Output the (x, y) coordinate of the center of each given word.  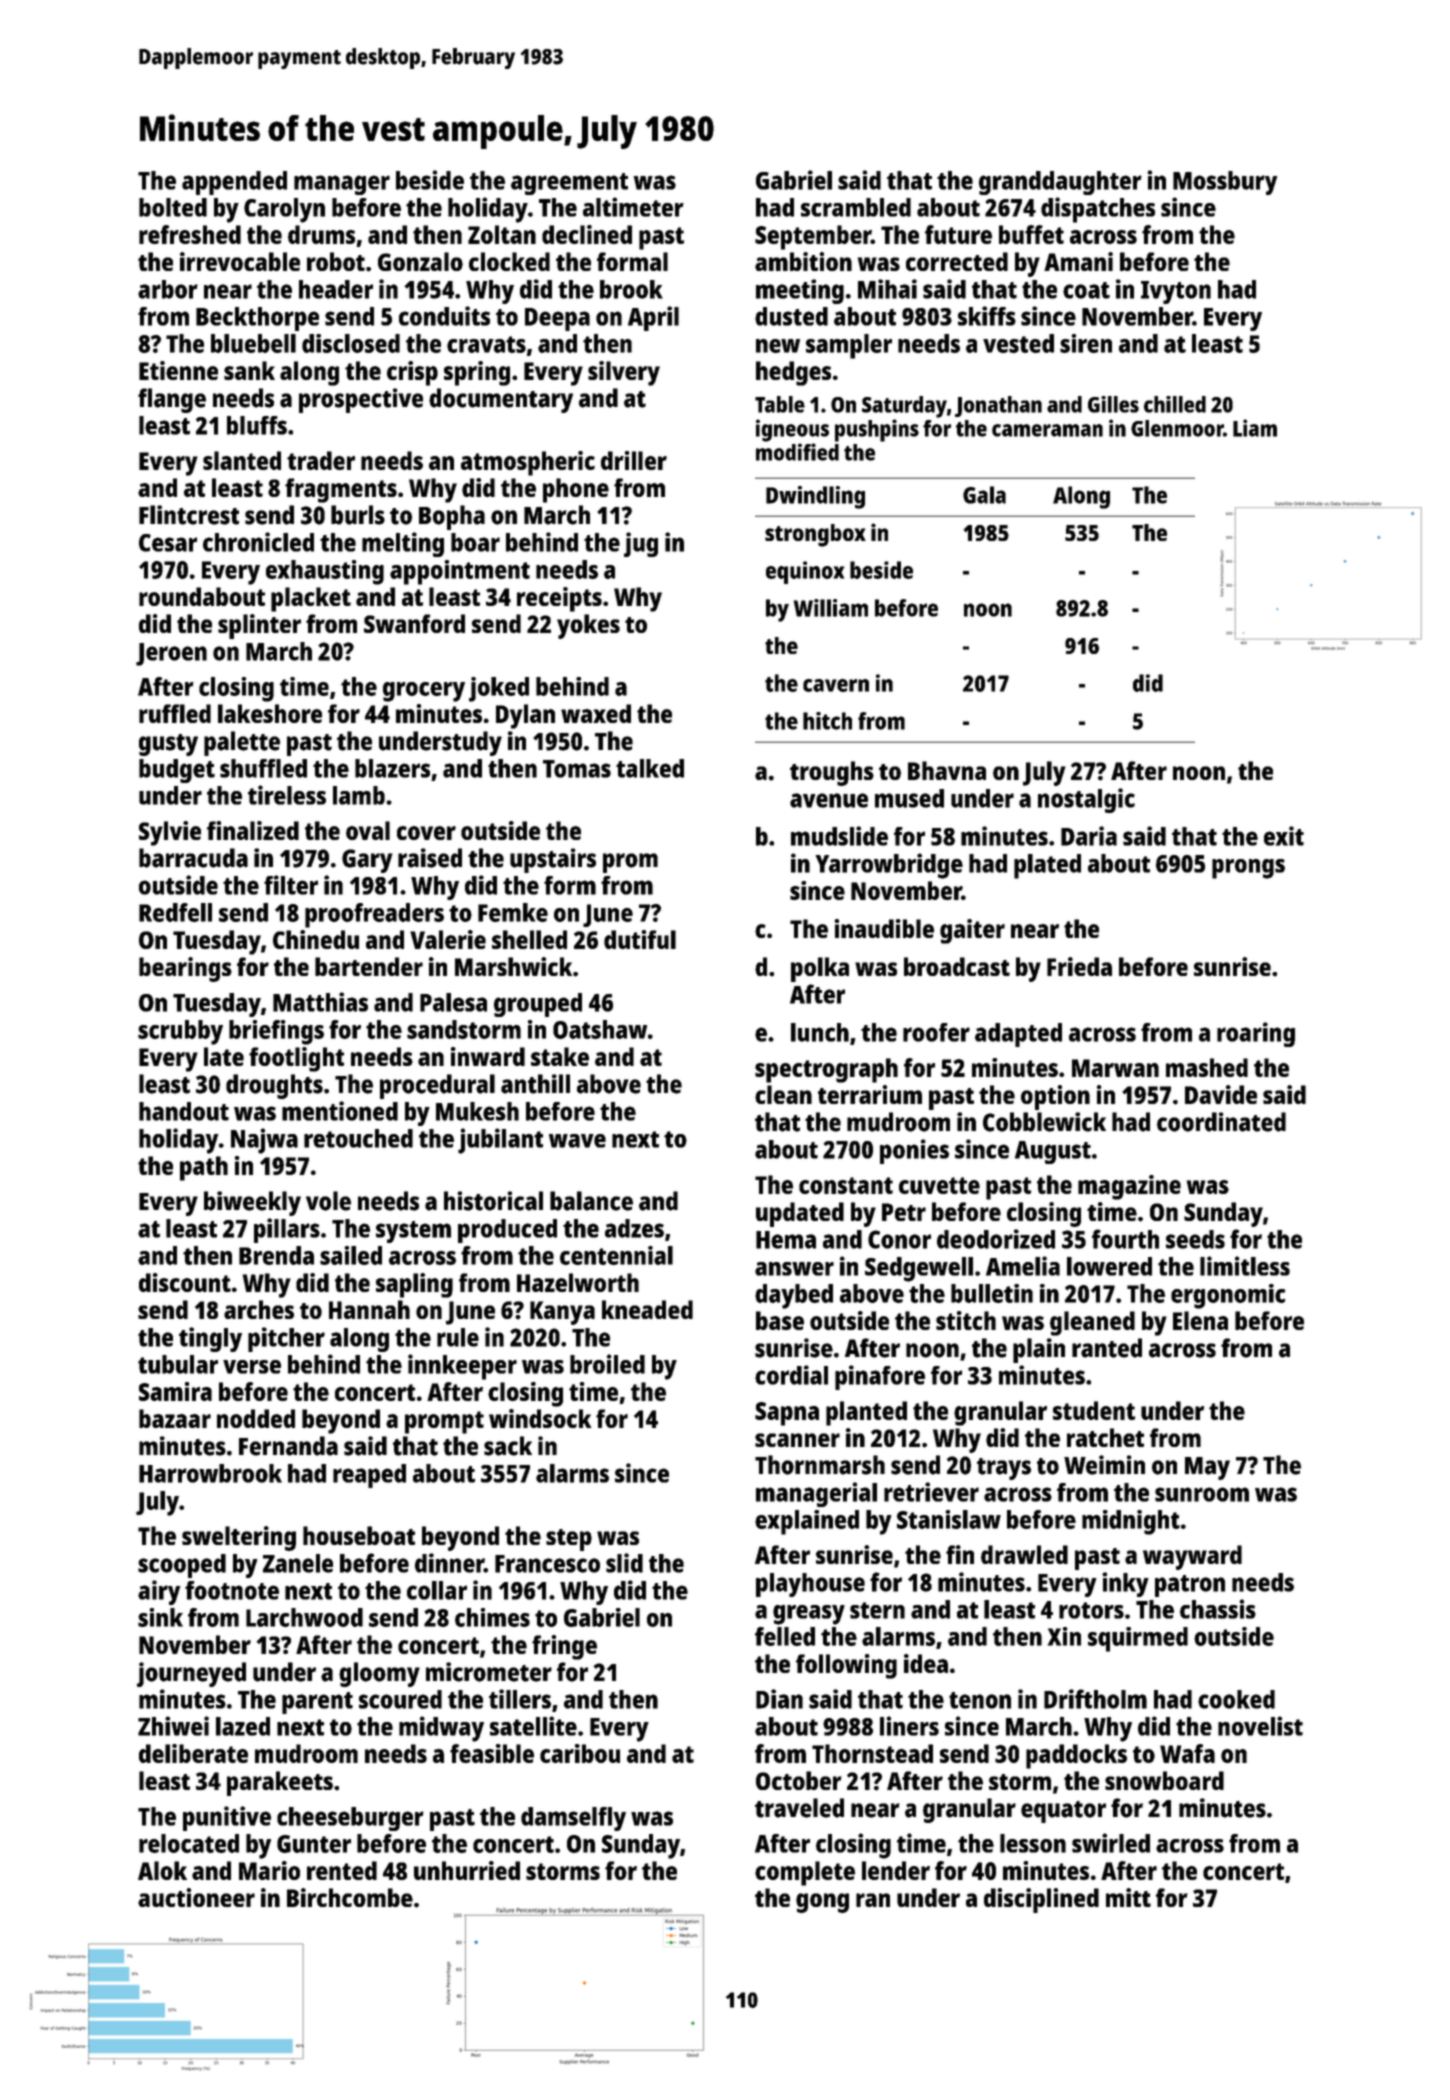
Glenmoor (1177, 428)
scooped (182, 1566)
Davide (1221, 1094)
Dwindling (815, 497)
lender (896, 1870)
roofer (936, 1032)
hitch (827, 721)
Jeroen (171, 654)
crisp (412, 373)
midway (441, 1729)
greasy (809, 1615)
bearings (185, 969)
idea (926, 1663)
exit (1284, 836)
